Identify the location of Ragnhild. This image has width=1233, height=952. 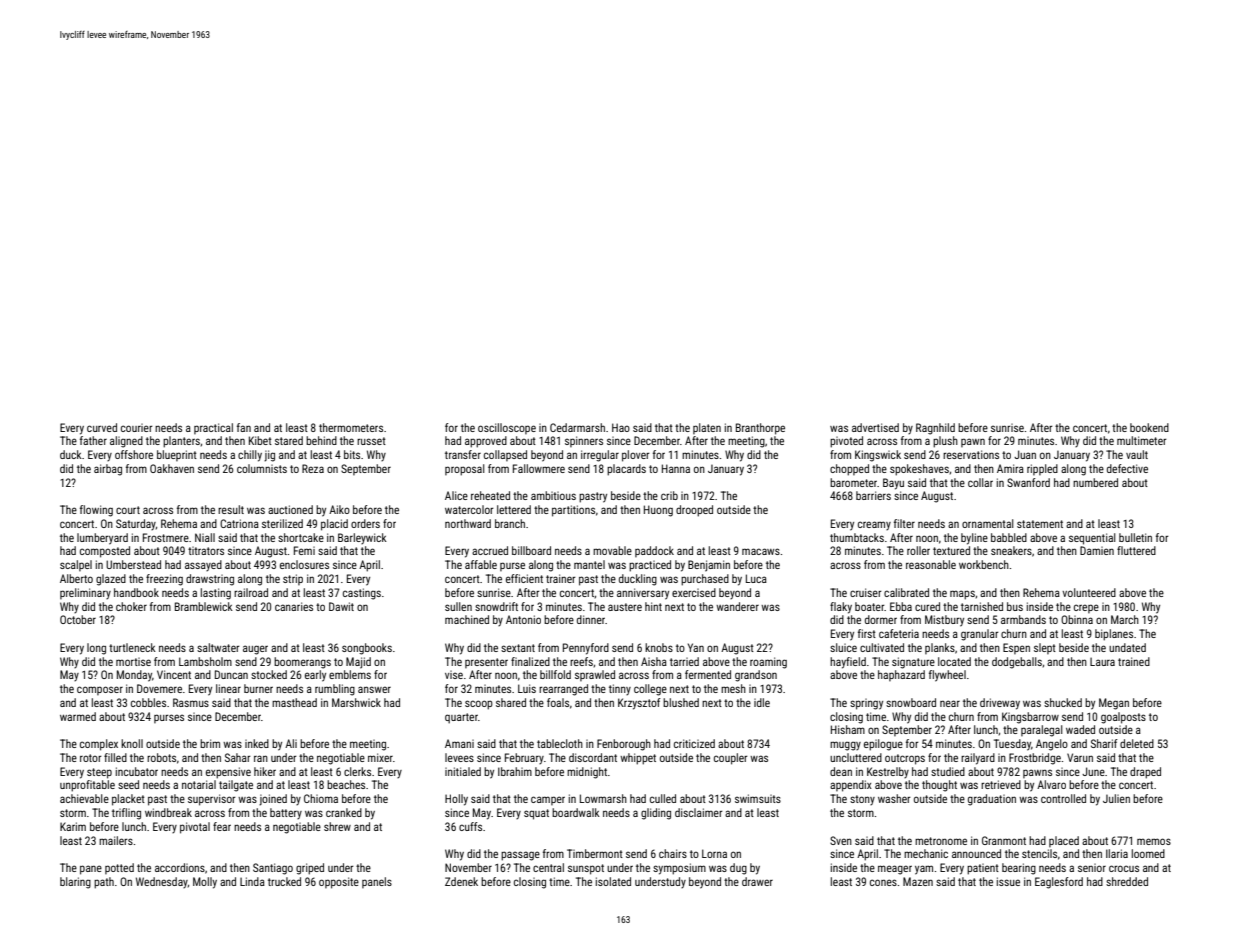
(935, 429).
